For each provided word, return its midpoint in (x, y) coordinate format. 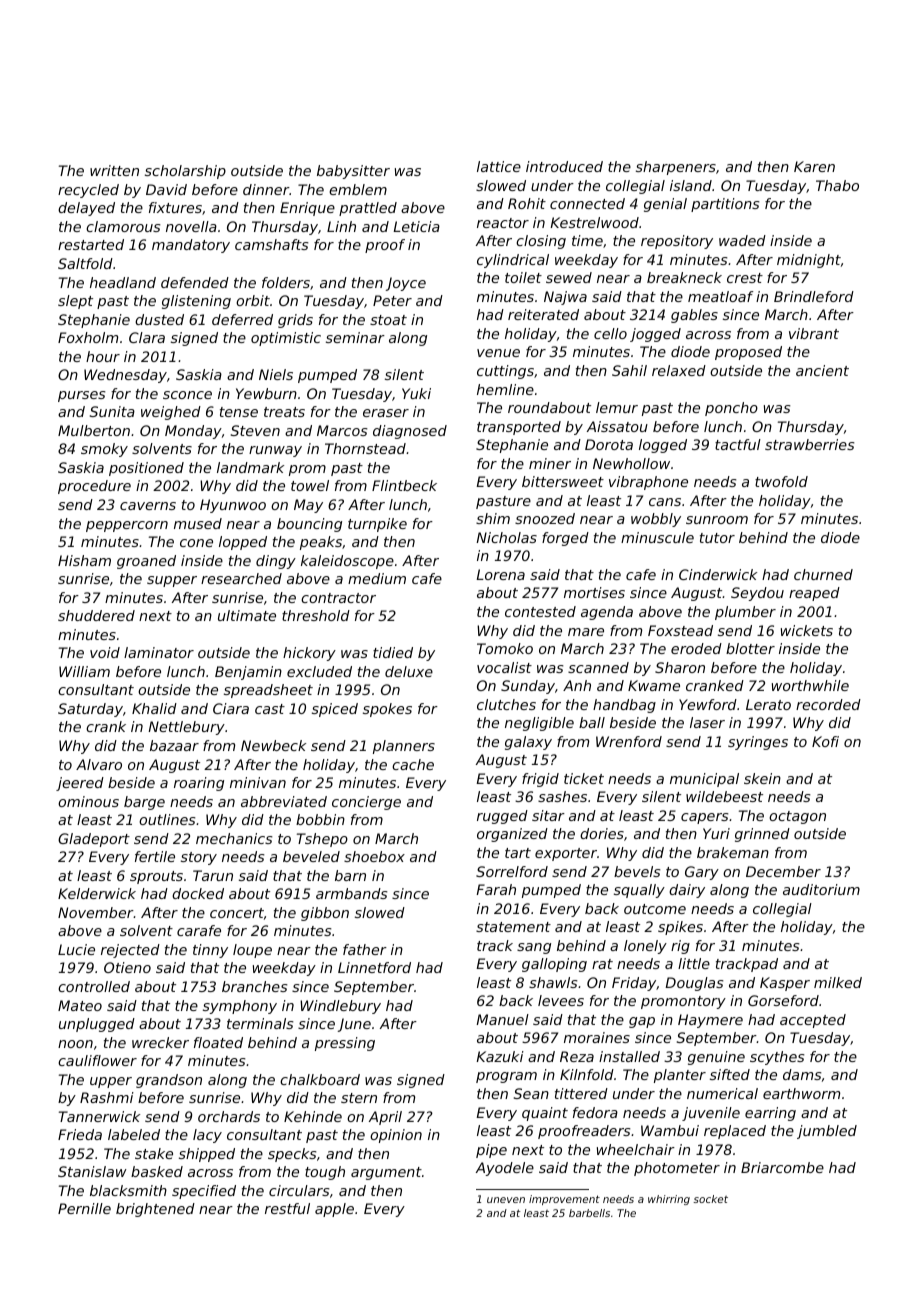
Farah (496, 889)
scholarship (185, 172)
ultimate (247, 615)
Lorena (500, 574)
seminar (355, 337)
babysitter (353, 172)
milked (838, 982)
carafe (199, 930)
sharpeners (676, 168)
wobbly (656, 520)
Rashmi (107, 1097)
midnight (809, 261)
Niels (276, 374)
